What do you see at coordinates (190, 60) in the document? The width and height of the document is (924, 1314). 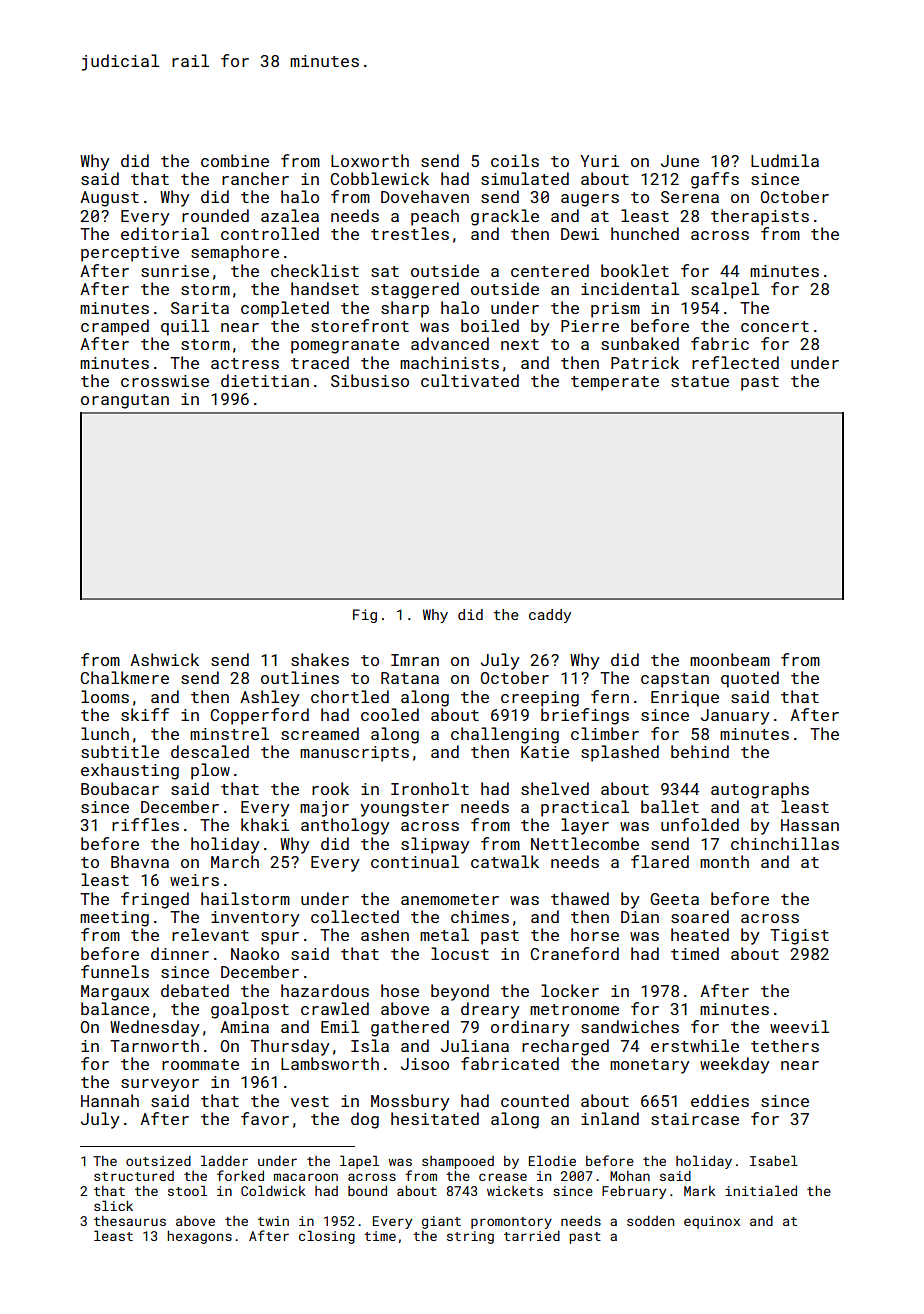 I see `rail` at bounding box center [190, 60].
